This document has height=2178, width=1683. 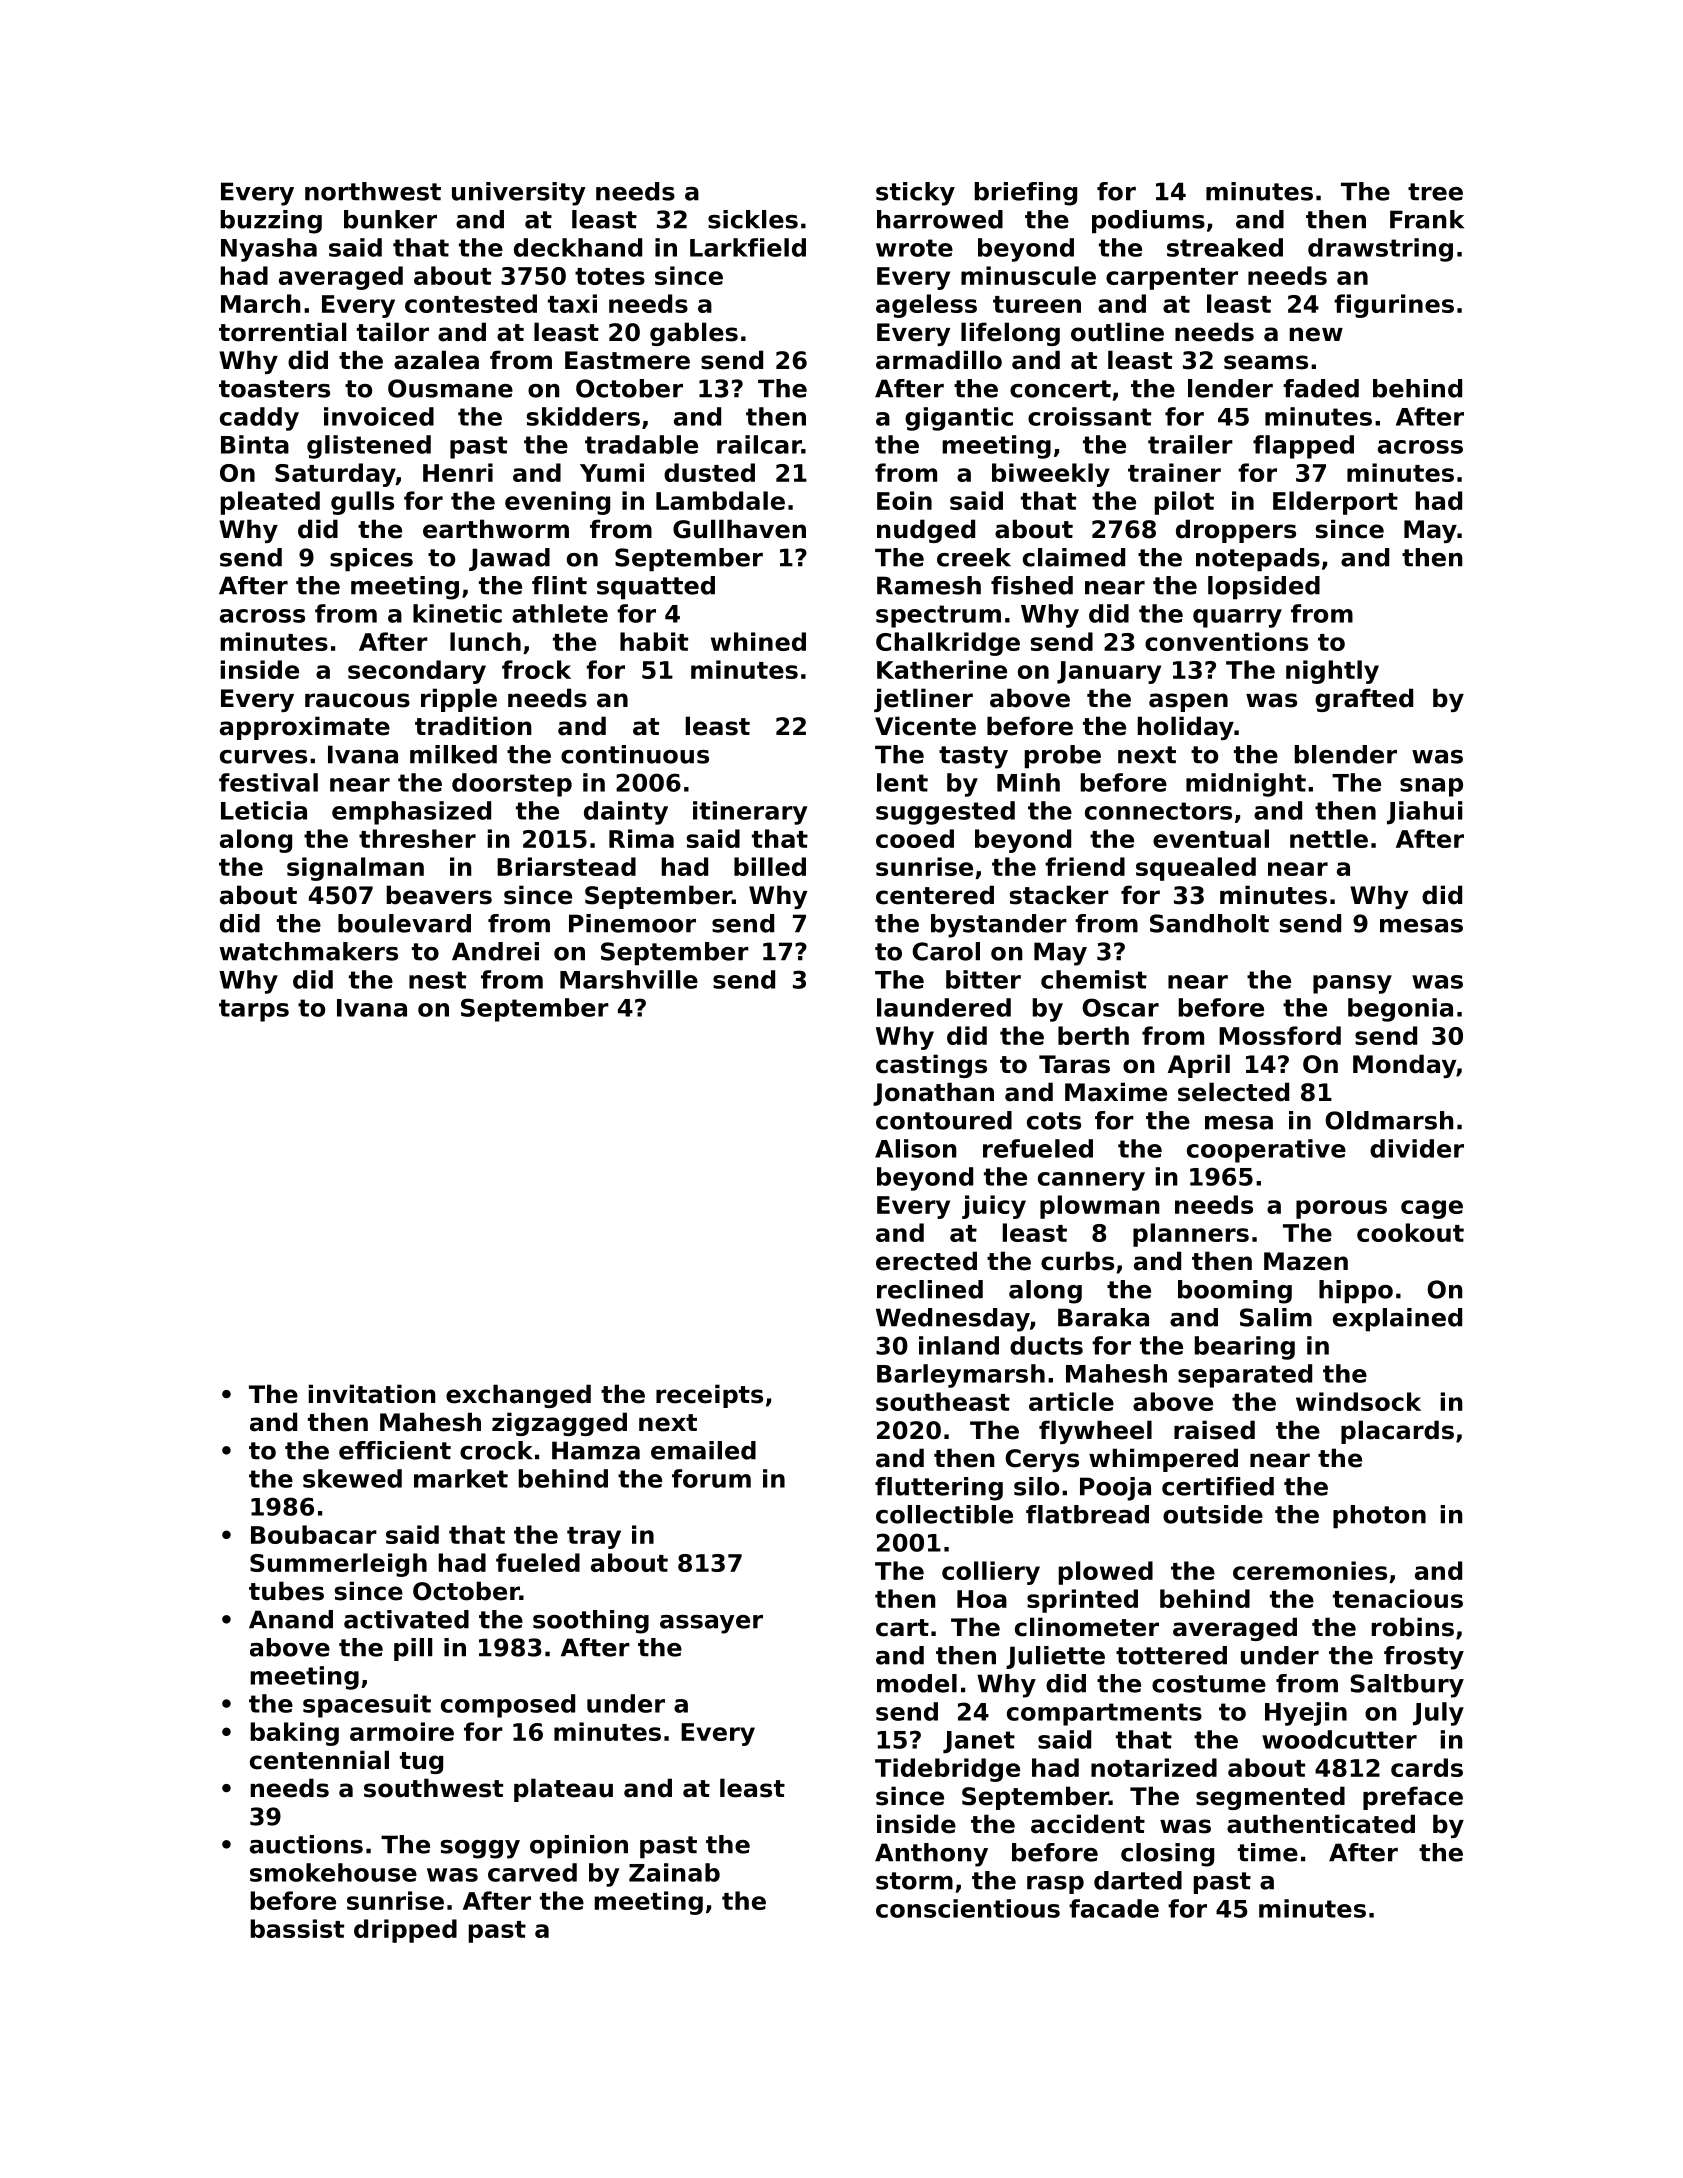 I want to click on Chalkridge, so click(x=948, y=644).
